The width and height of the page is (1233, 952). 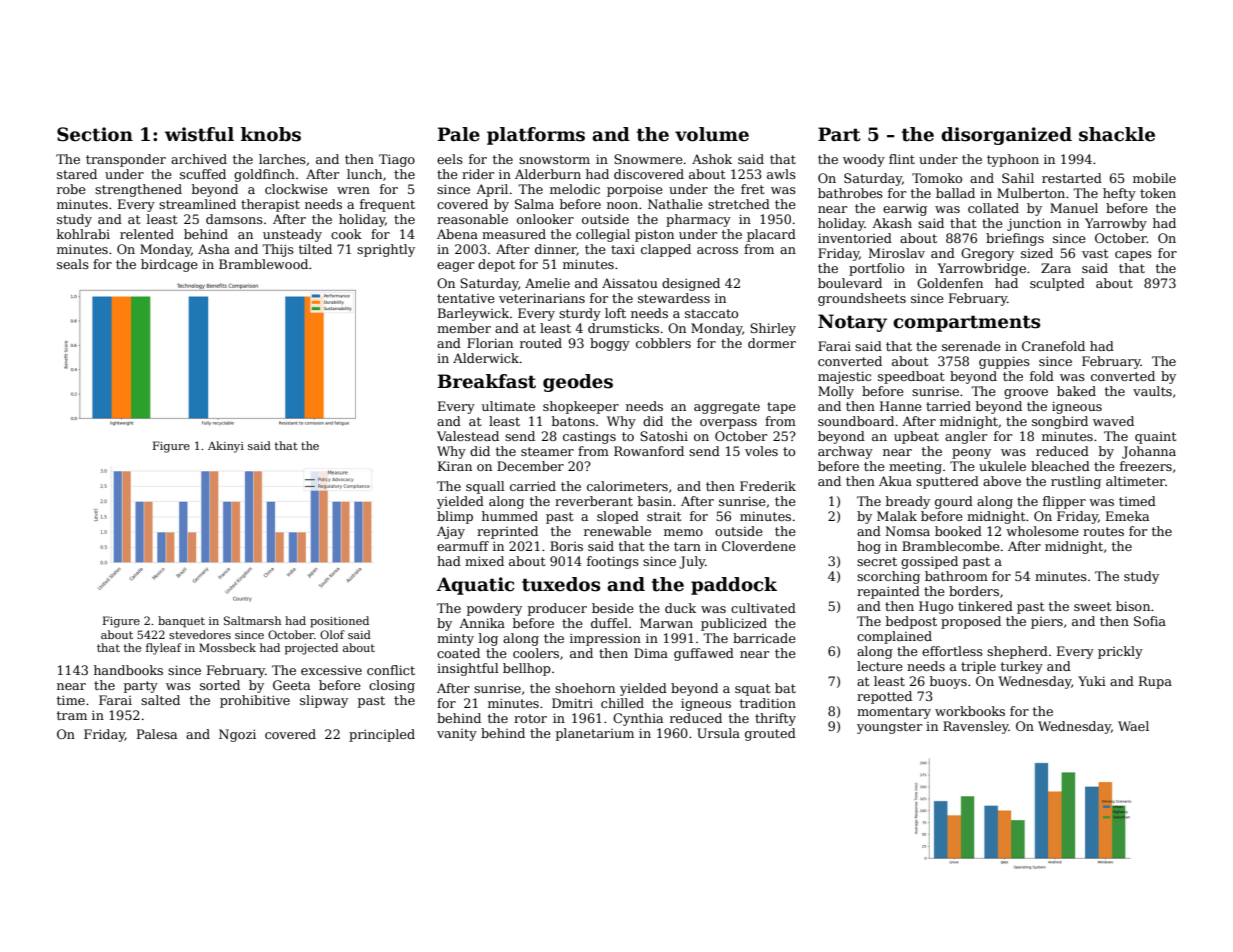 What do you see at coordinates (907, 531) in the page?
I see `Nomsa` at bounding box center [907, 531].
